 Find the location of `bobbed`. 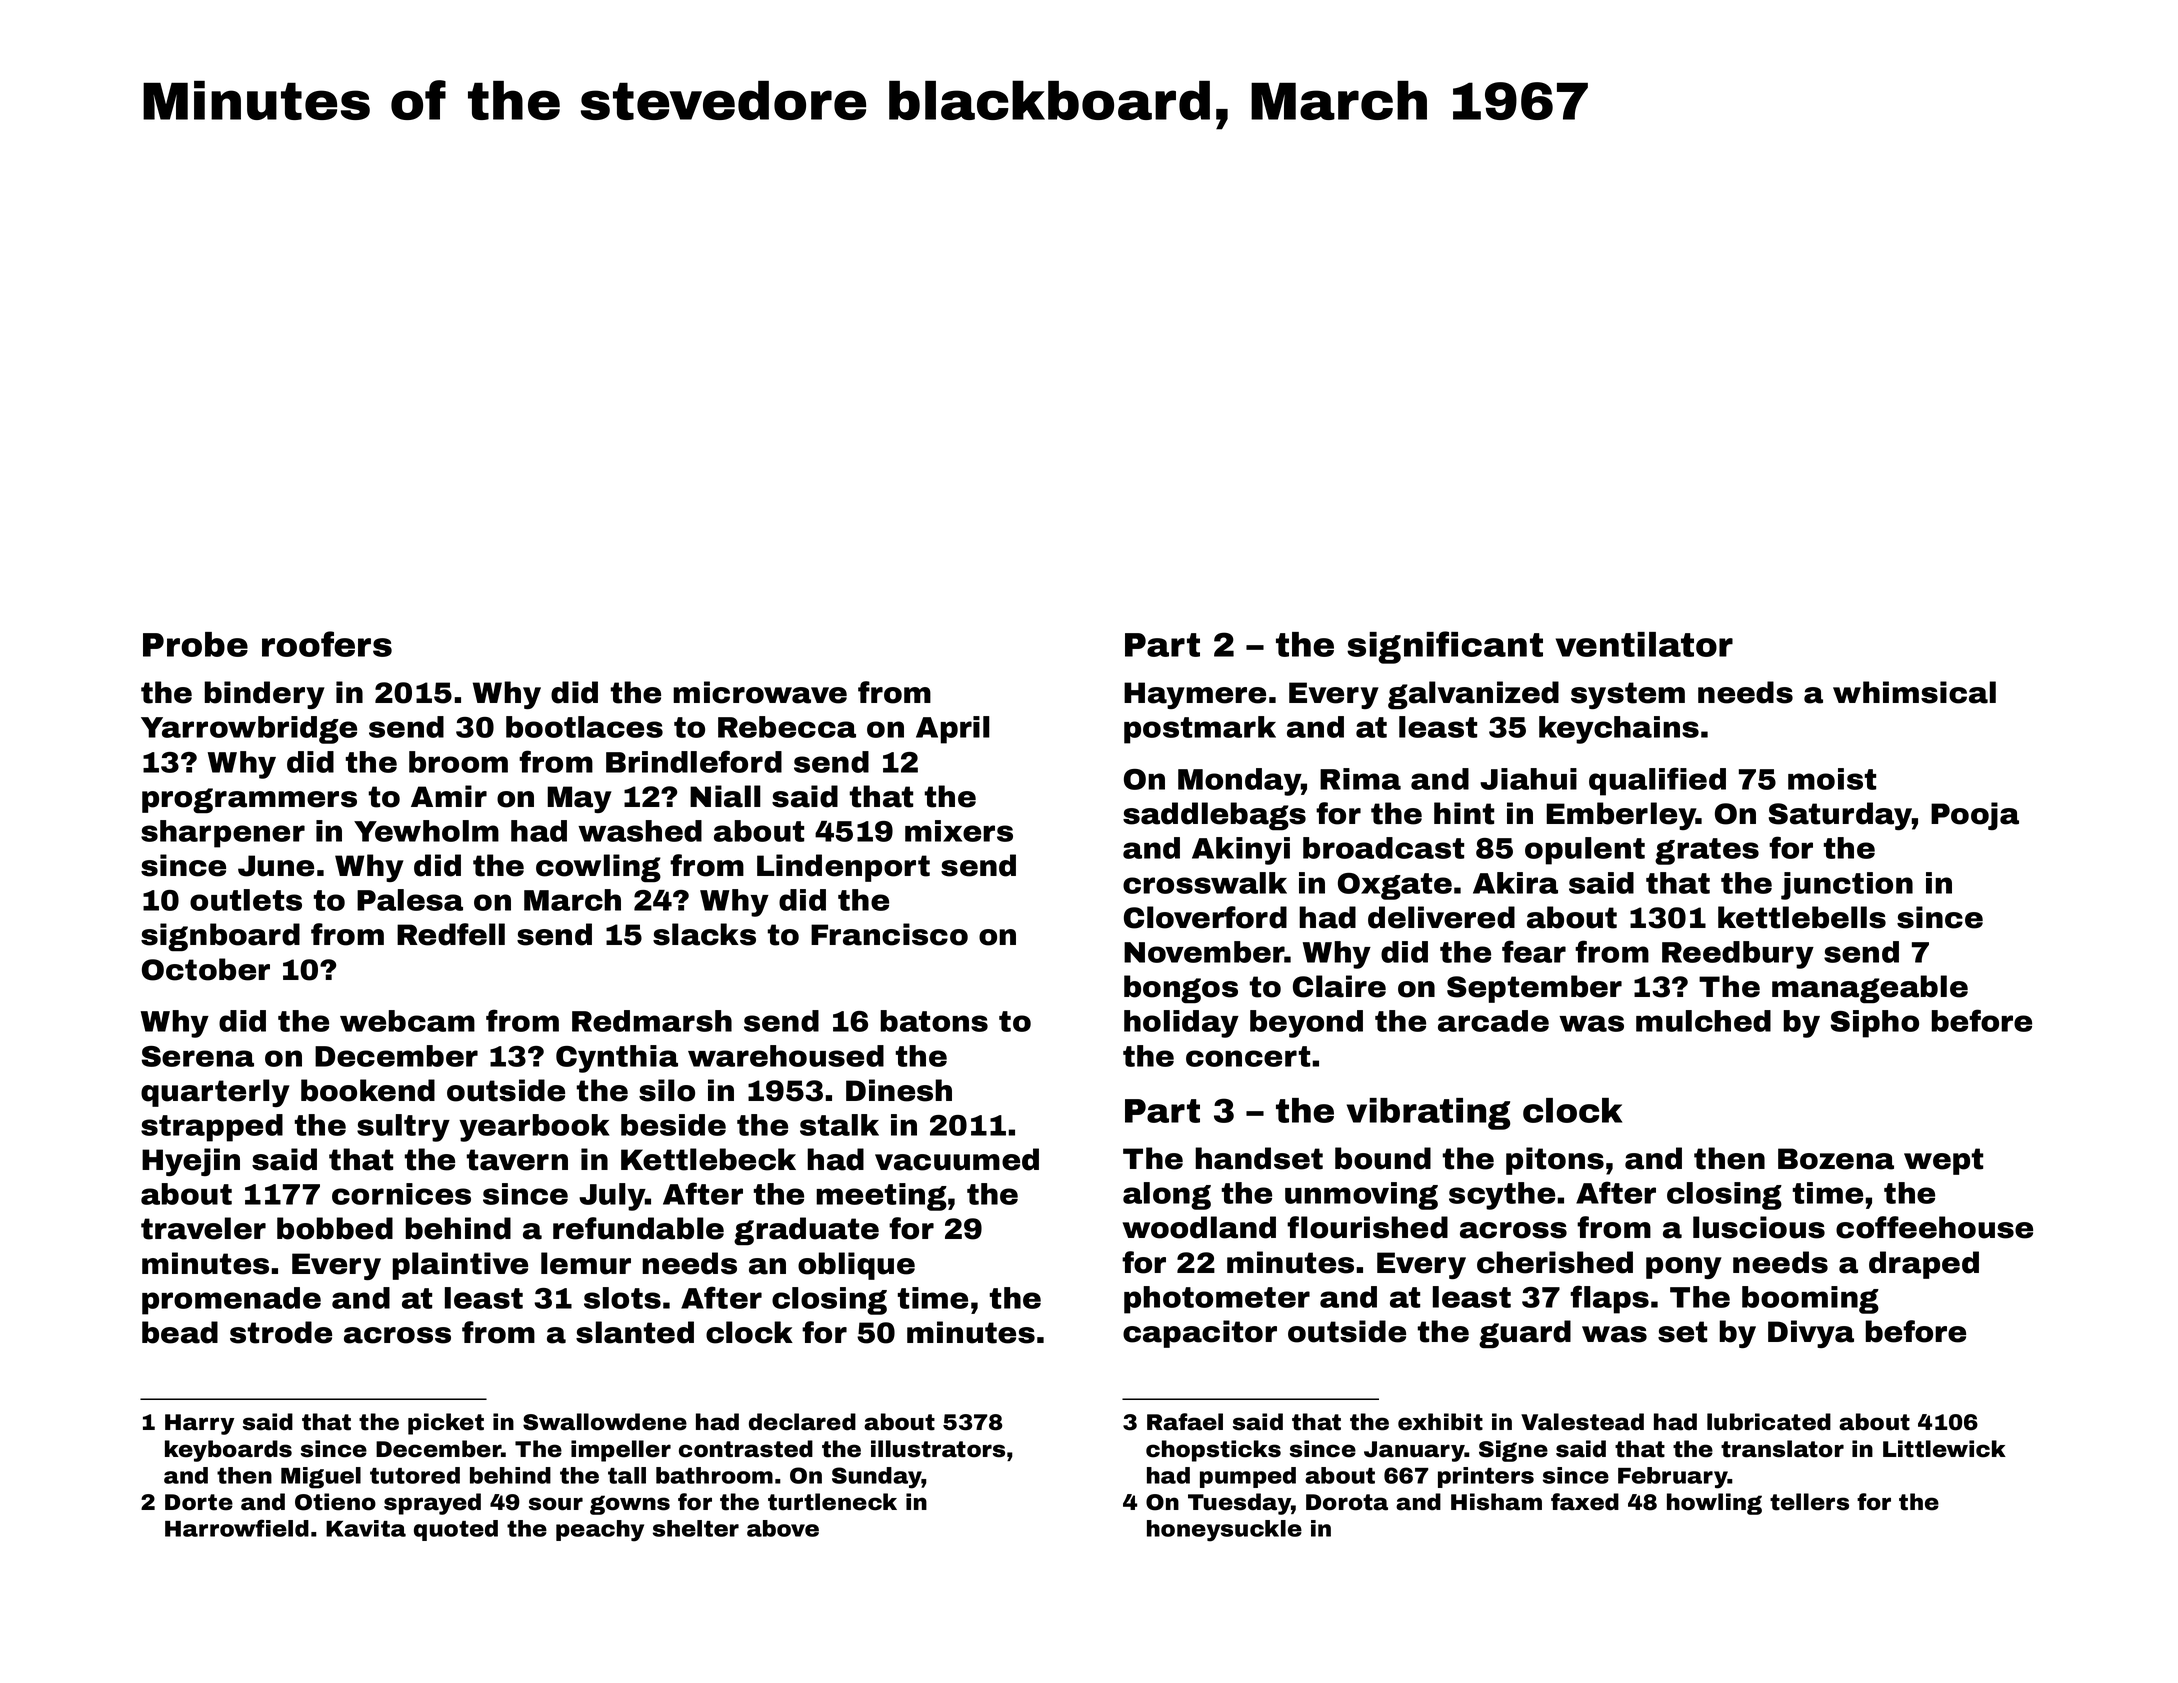

bobbed is located at coordinates (335, 1228).
